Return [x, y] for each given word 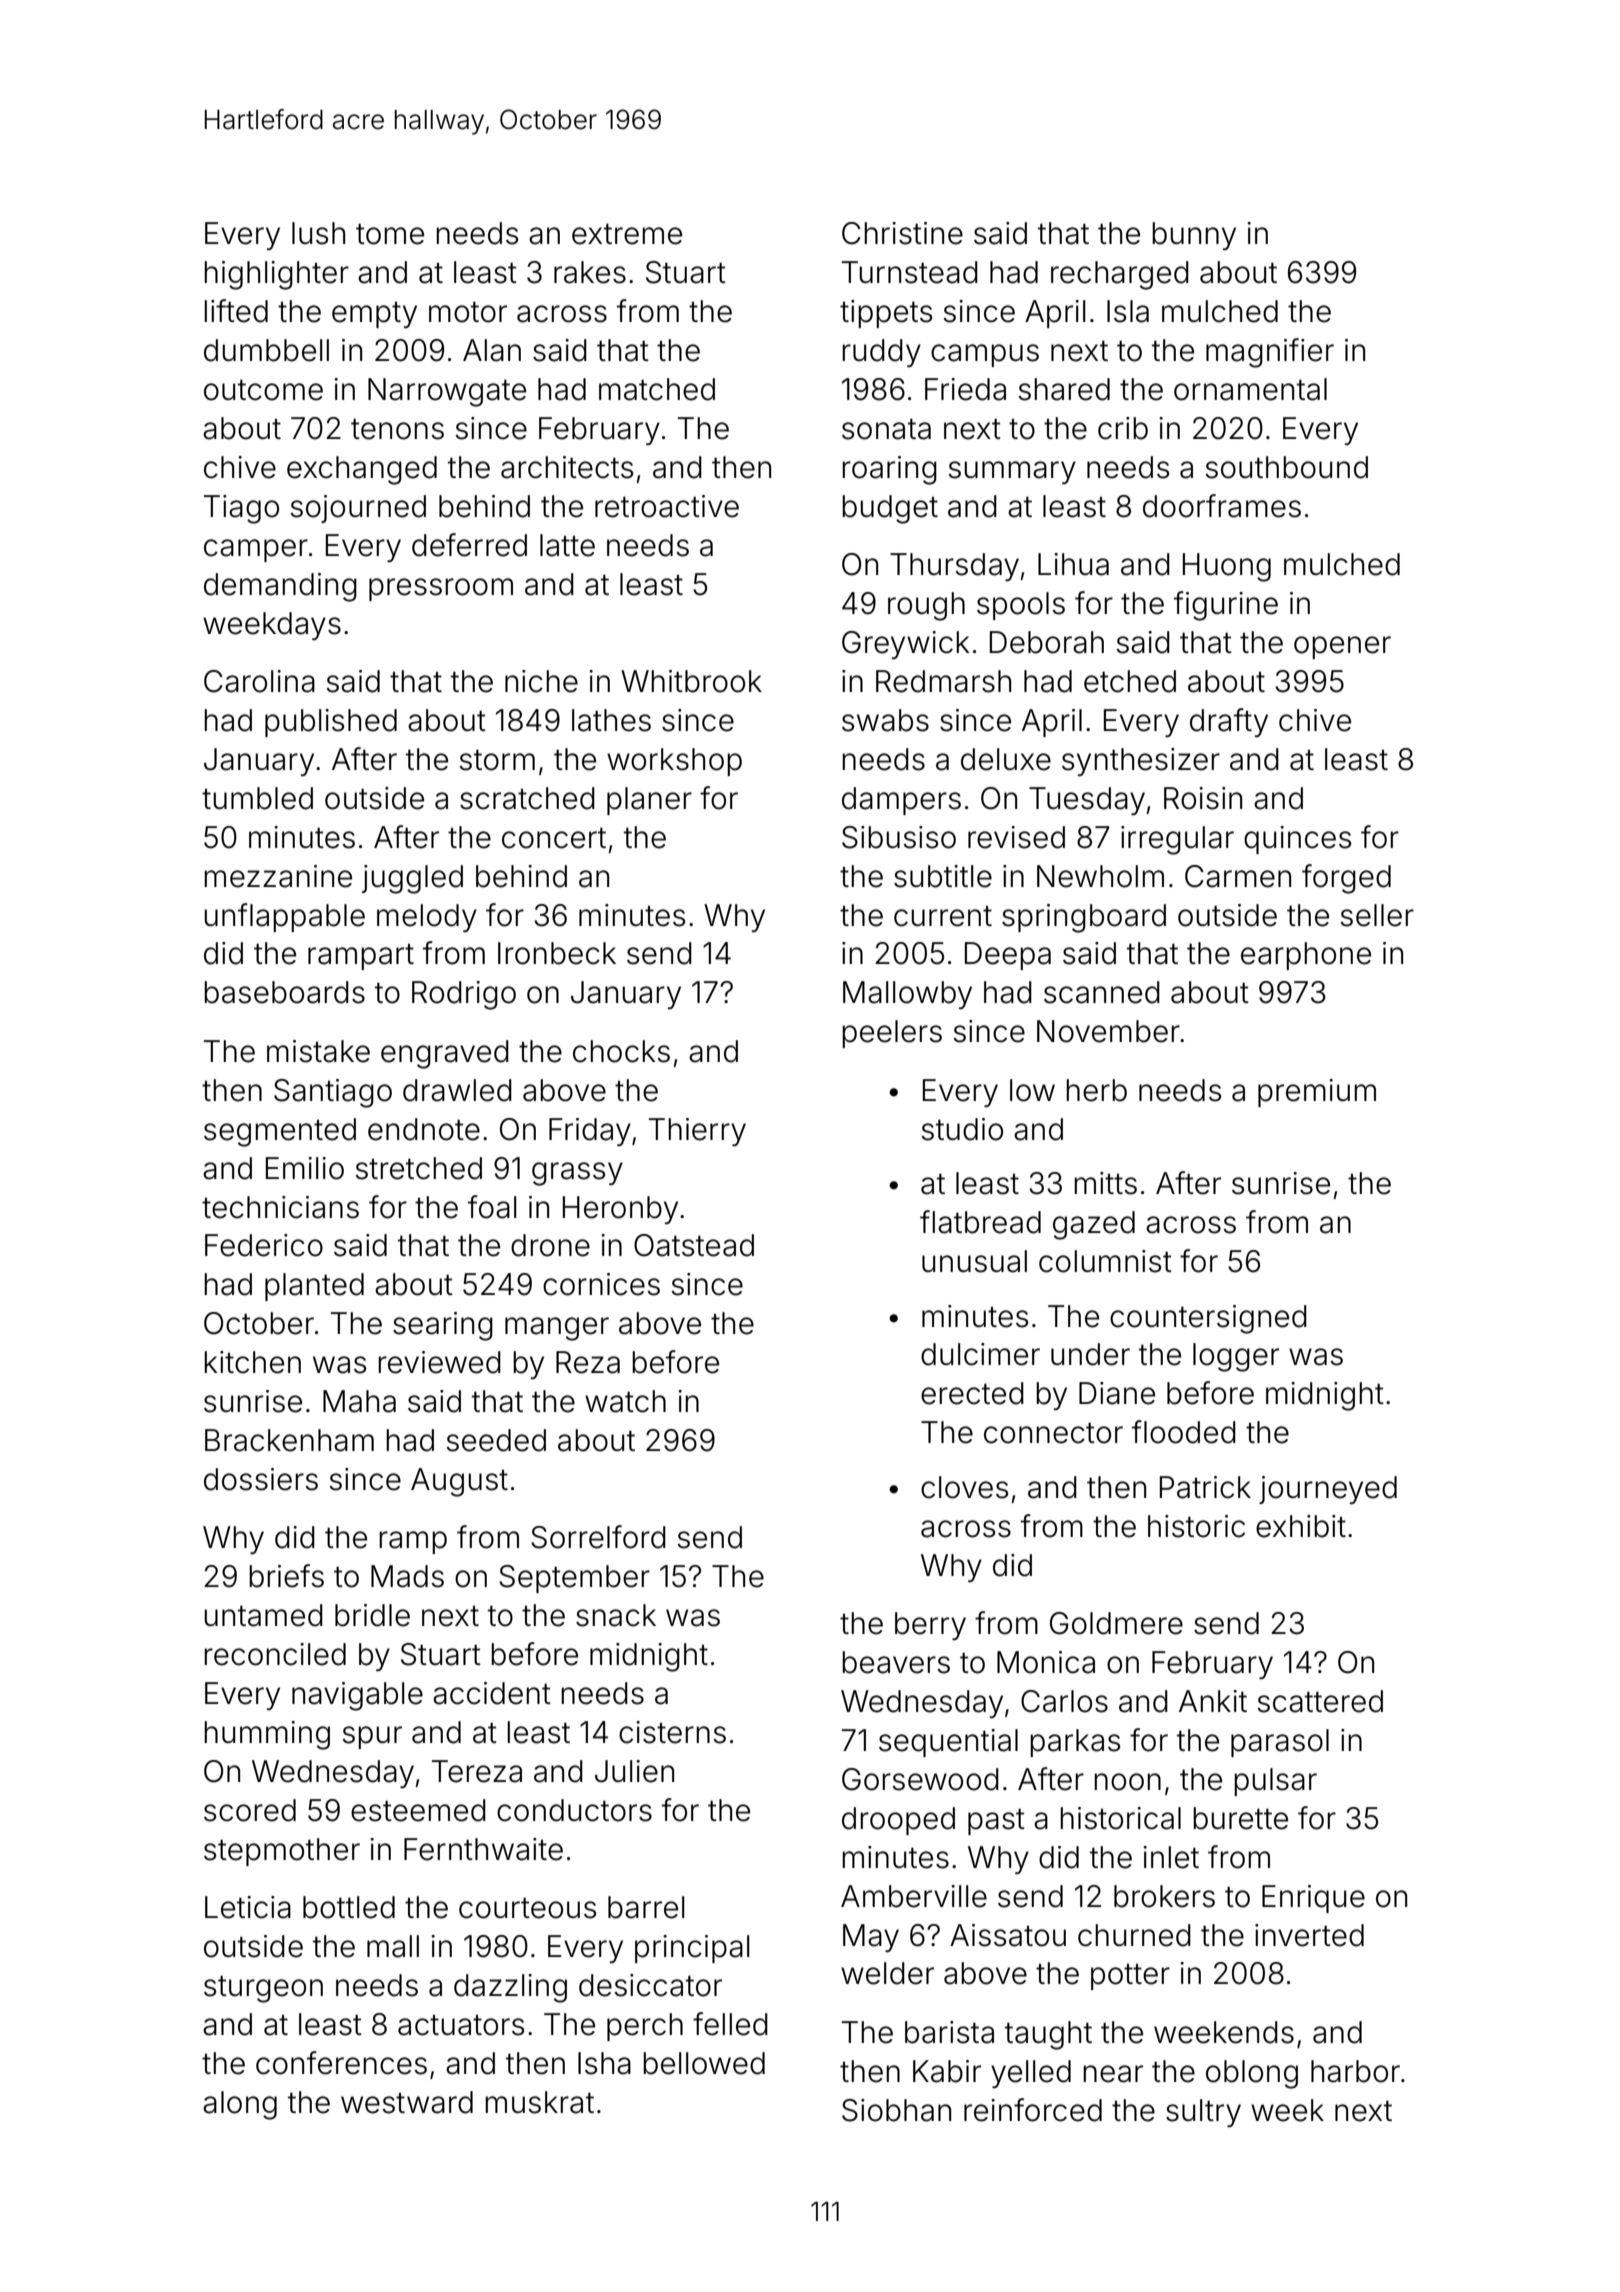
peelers [892, 1034]
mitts [1105, 1183]
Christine [902, 233]
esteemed [418, 1810]
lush [318, 233]
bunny [1194, 236]
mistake [318, 1051]
